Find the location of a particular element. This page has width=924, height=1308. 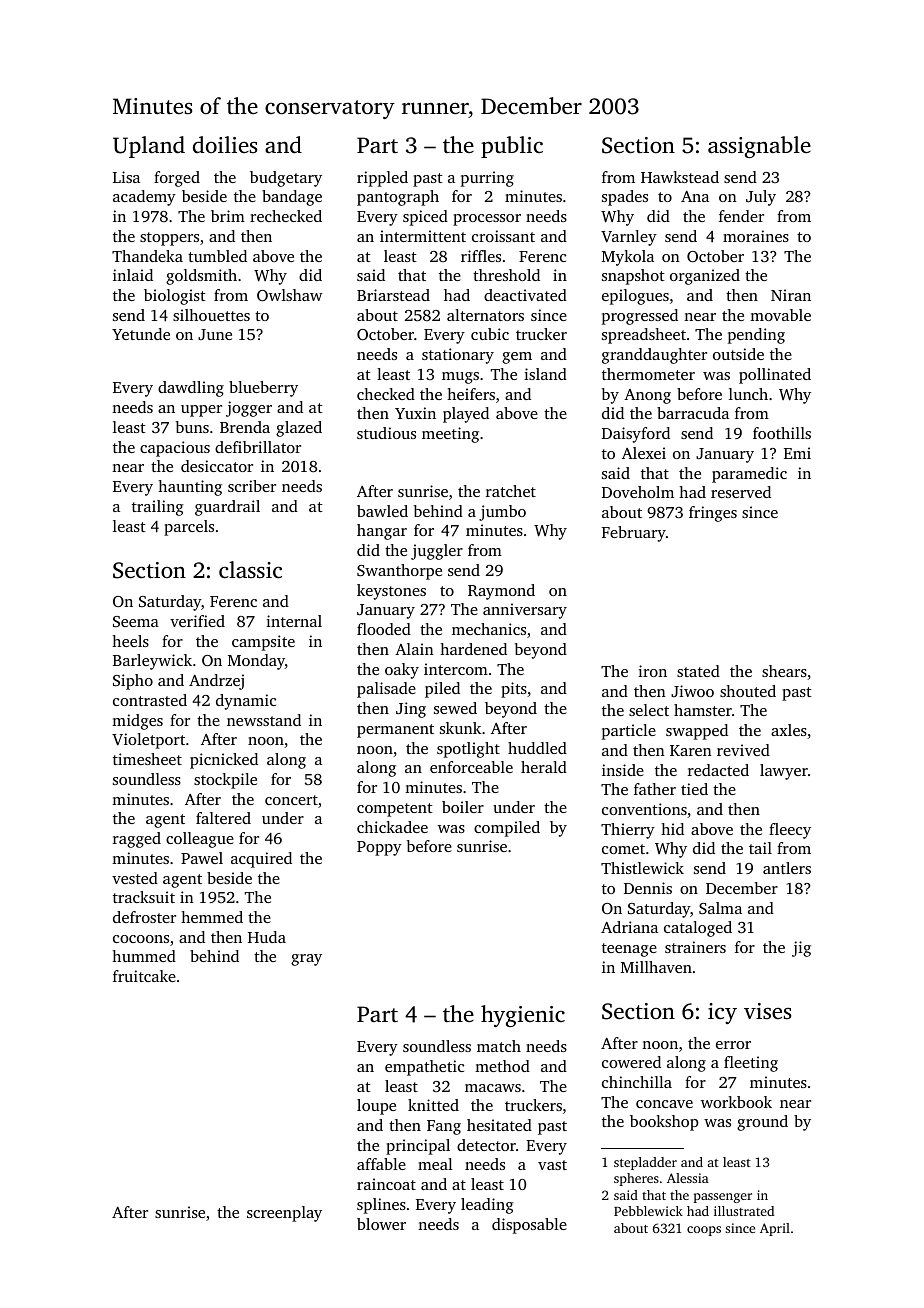

movable is located at coordinates (780, 315).
